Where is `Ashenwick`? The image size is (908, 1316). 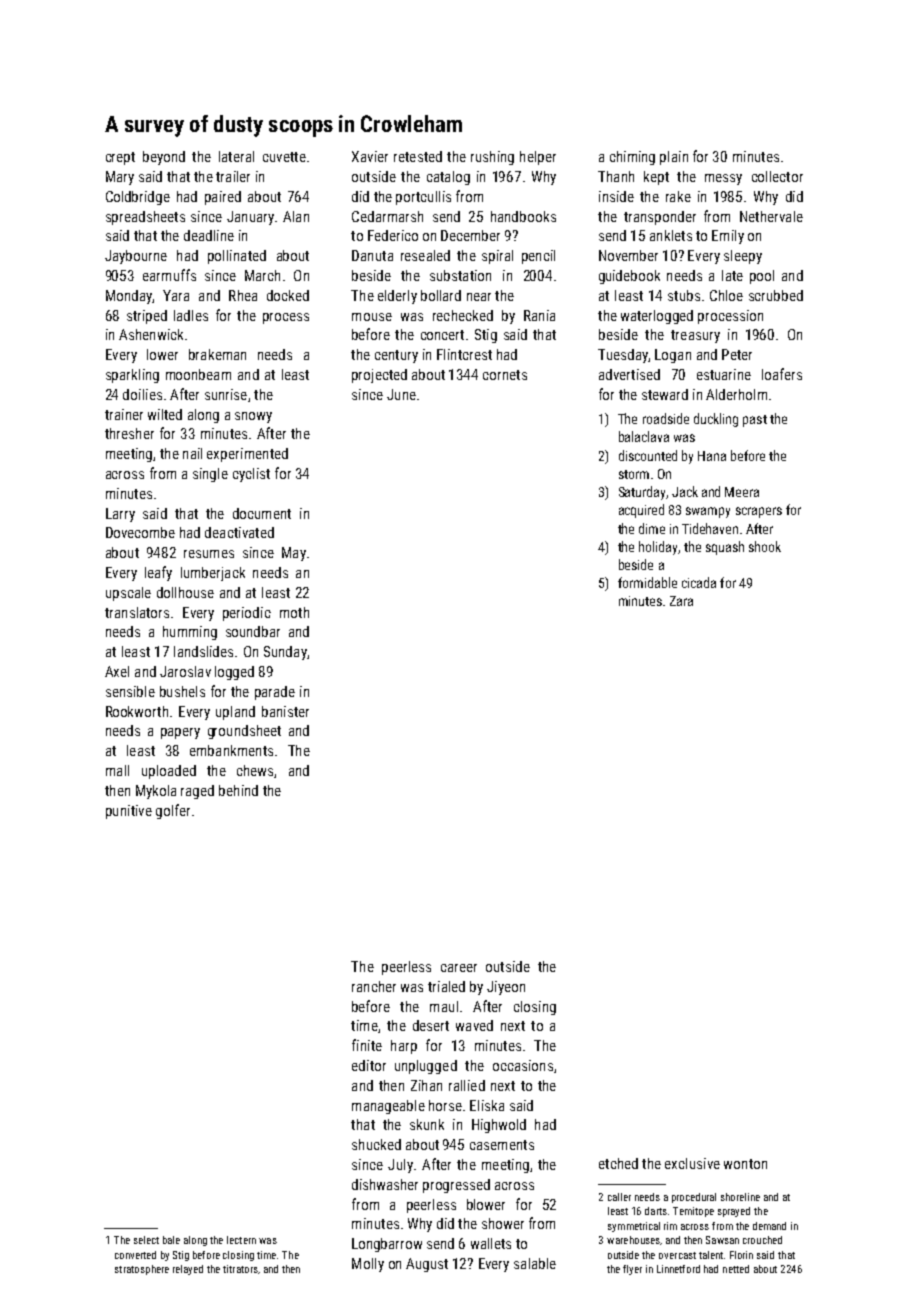
Ashenwick is located at coordinates (151, 334).
